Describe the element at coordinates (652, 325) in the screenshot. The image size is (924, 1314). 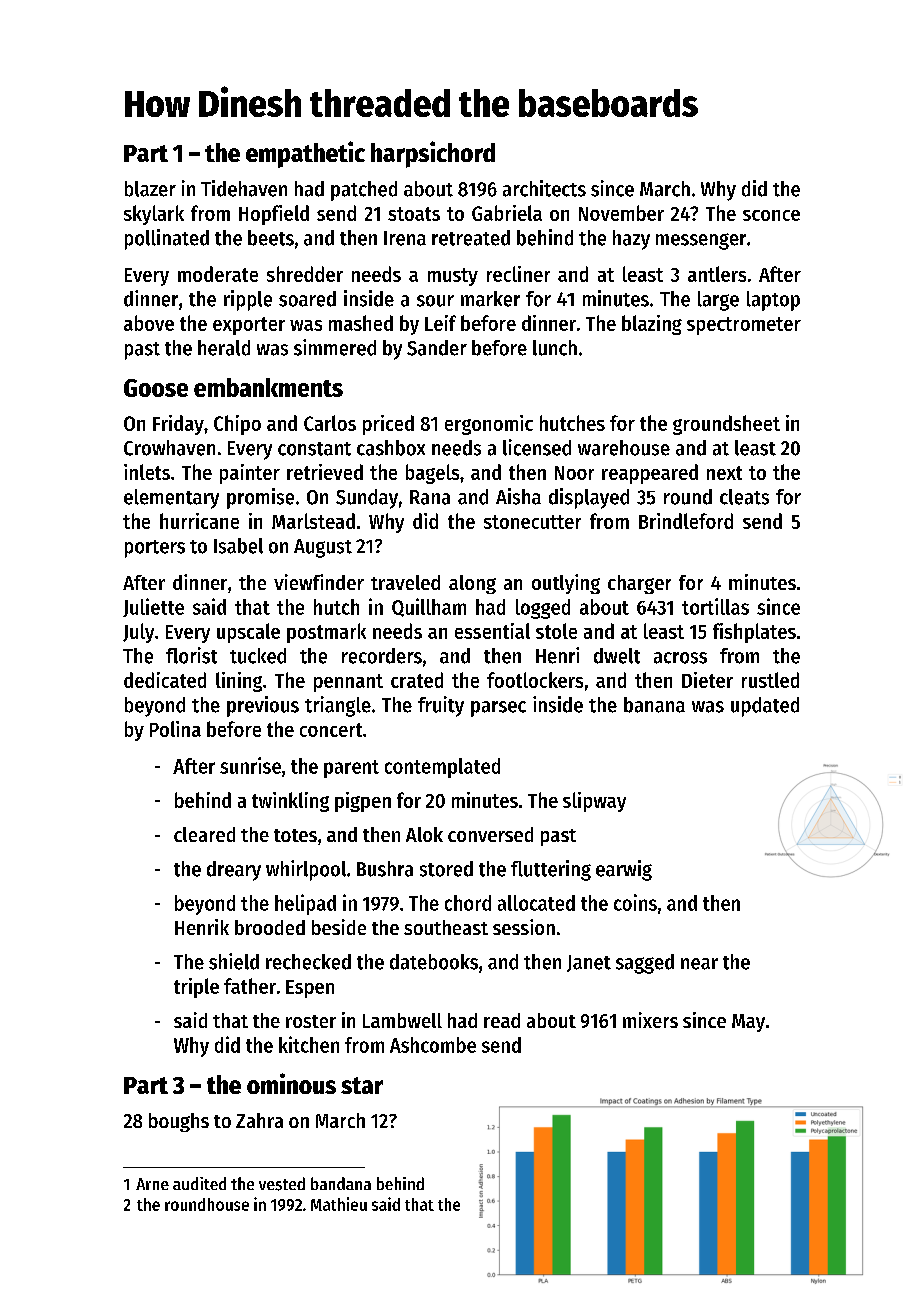
I see `blazing` at that location.
